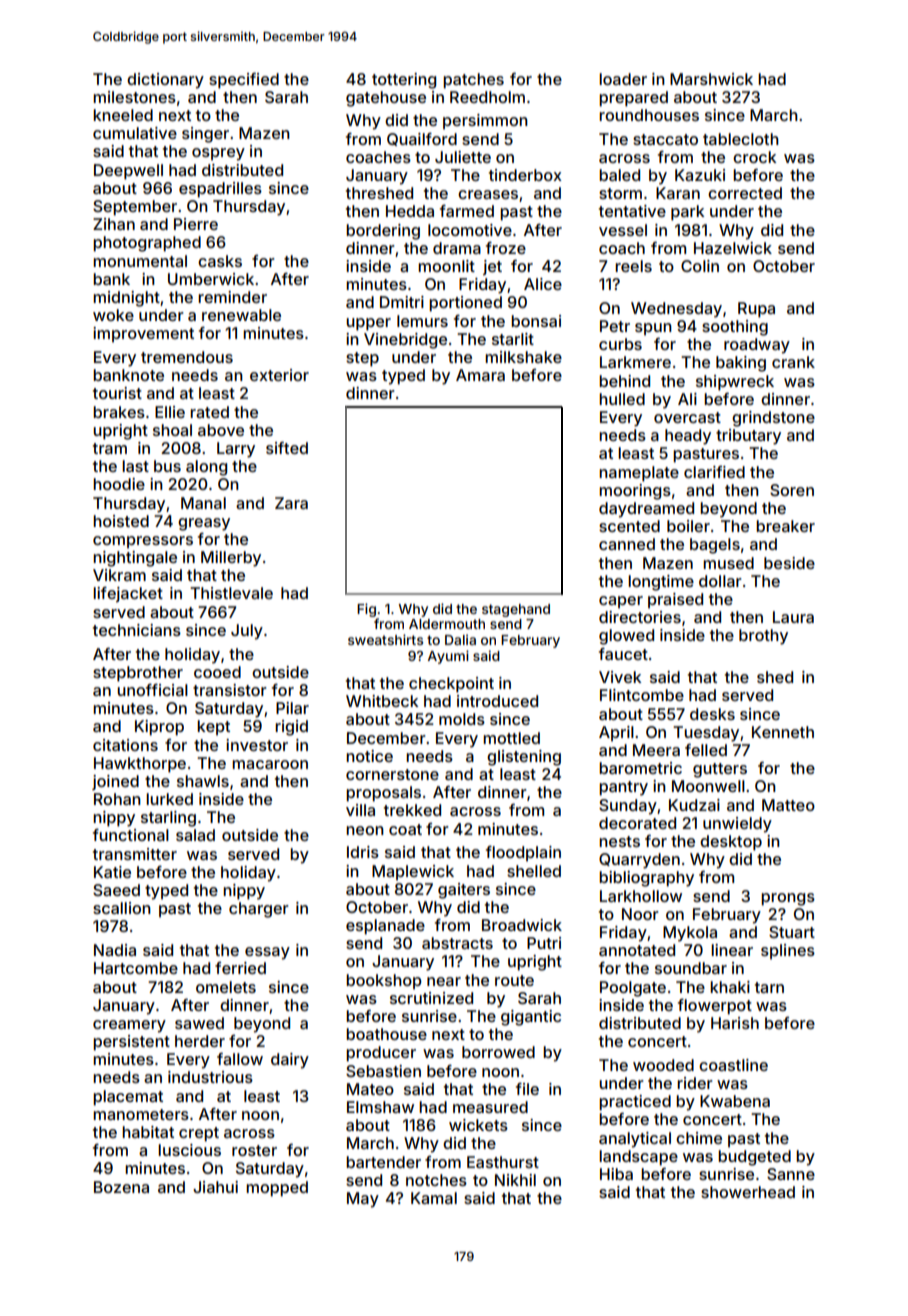 The width and height of the page is (908, 1316). What do you see at coordinates (629, 526) in the page?
I see `scented` at bounding box center [629, 526].
